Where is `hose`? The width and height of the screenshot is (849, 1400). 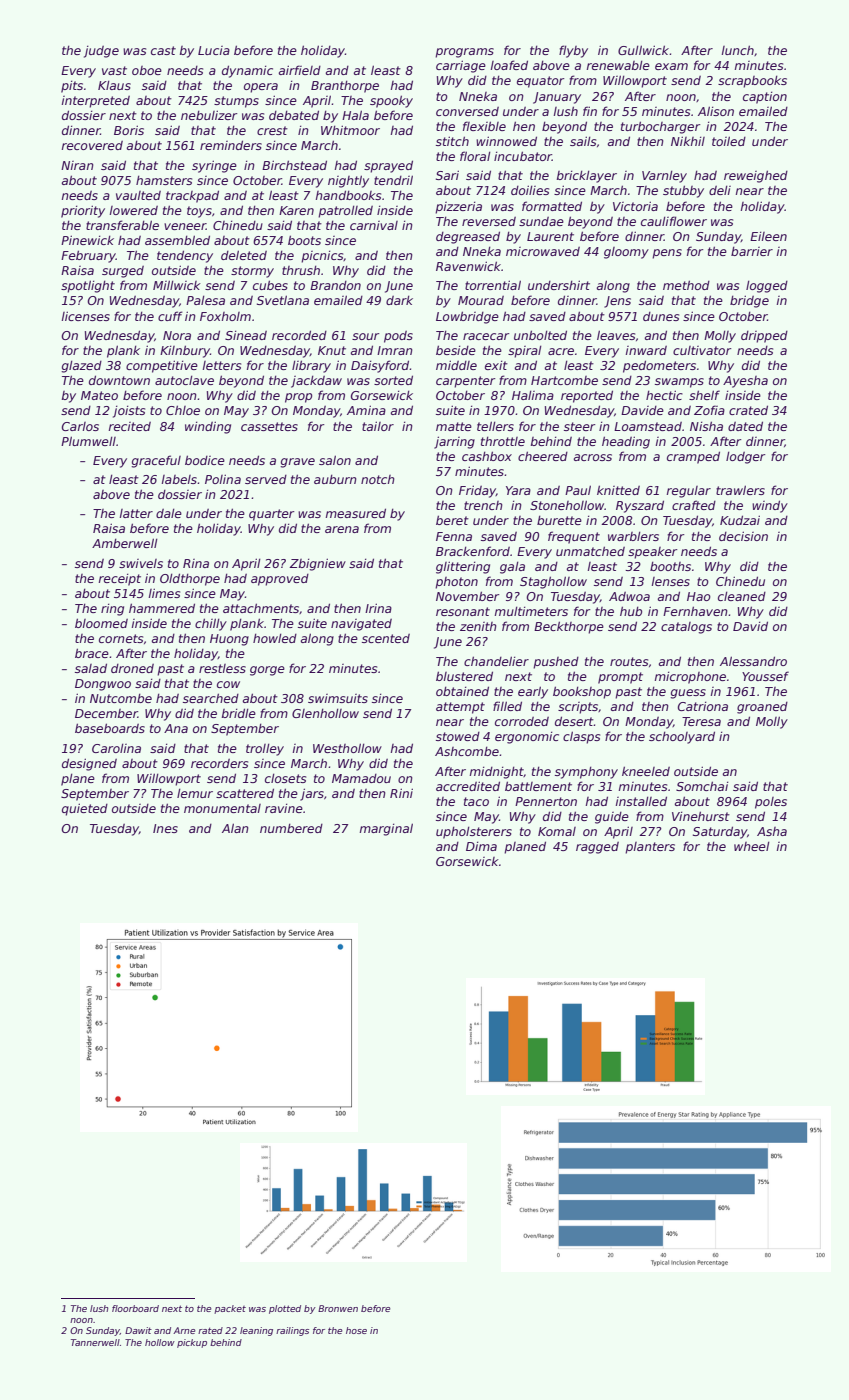 hose is located at coordinates (356, 1330).
